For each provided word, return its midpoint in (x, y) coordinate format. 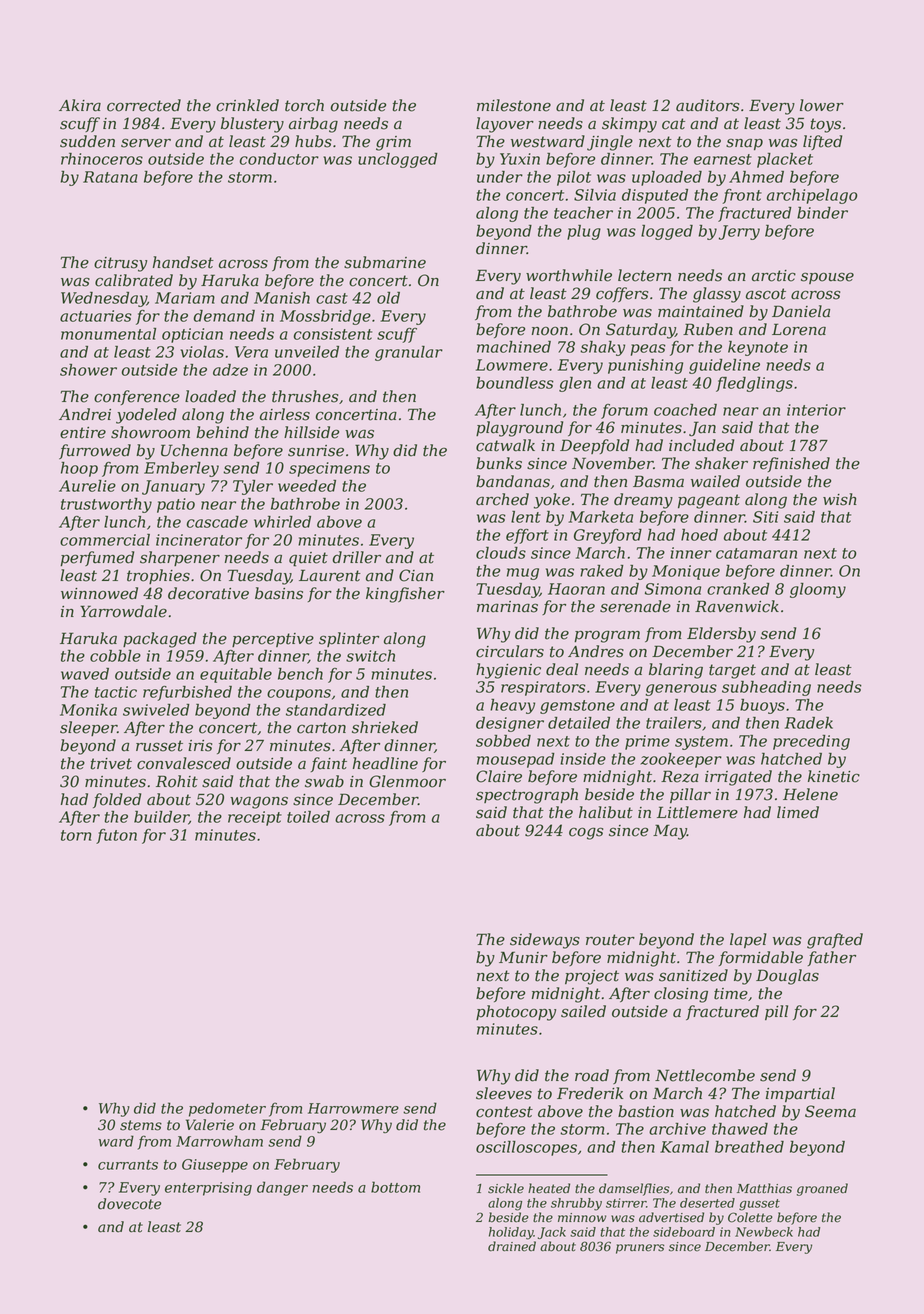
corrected (144, 105)
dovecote (129, 1204)
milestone (514, 105)
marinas (507, 607)
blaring (676, 671)
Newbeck (764, 1232)
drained (512, 1246)
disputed (655, 196)
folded (117, 800)
